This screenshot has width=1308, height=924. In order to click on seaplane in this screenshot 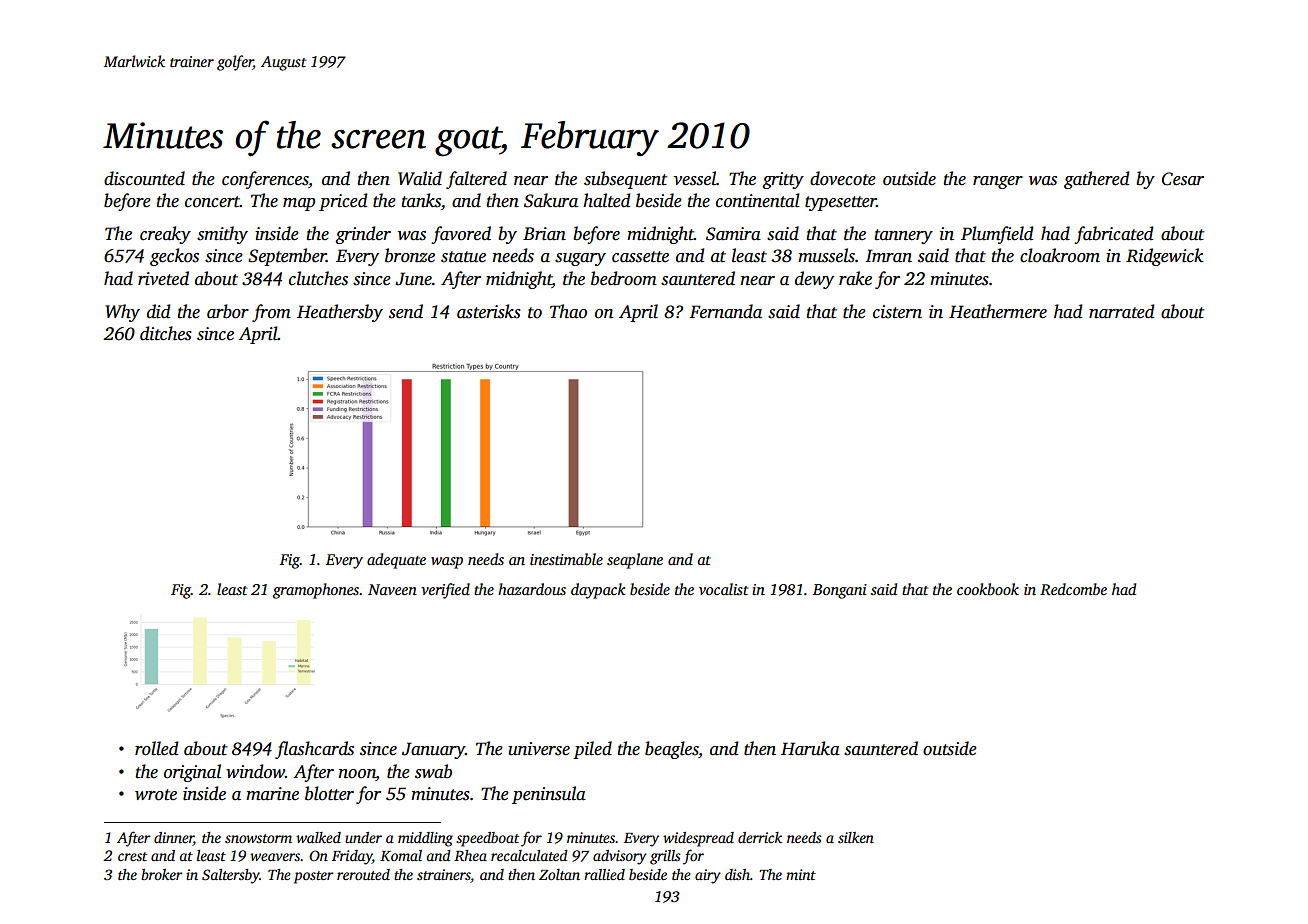, I will do `click(635, 561)`.
